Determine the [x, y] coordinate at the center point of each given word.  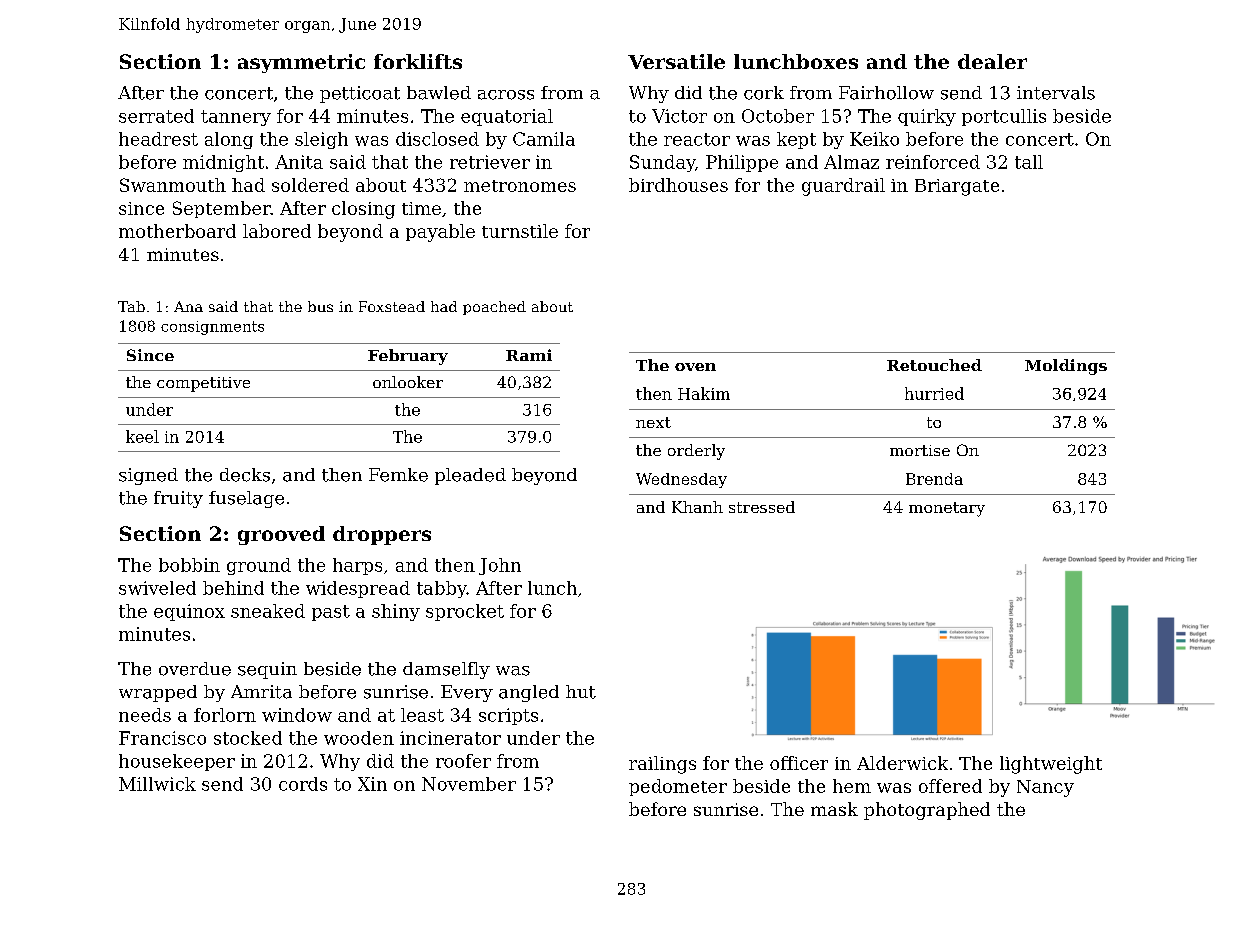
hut [581, 692]
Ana [188, 306]
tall [1029, 162]
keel [142, 436]
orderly [696, 452]
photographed [927, 811]
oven [695, 367]
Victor [679, 116]
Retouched [934, 365]
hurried [934, 393]
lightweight [1051, 765]
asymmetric [301, 63]
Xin [372, 784]
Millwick [157, 784]
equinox [189, 612]
